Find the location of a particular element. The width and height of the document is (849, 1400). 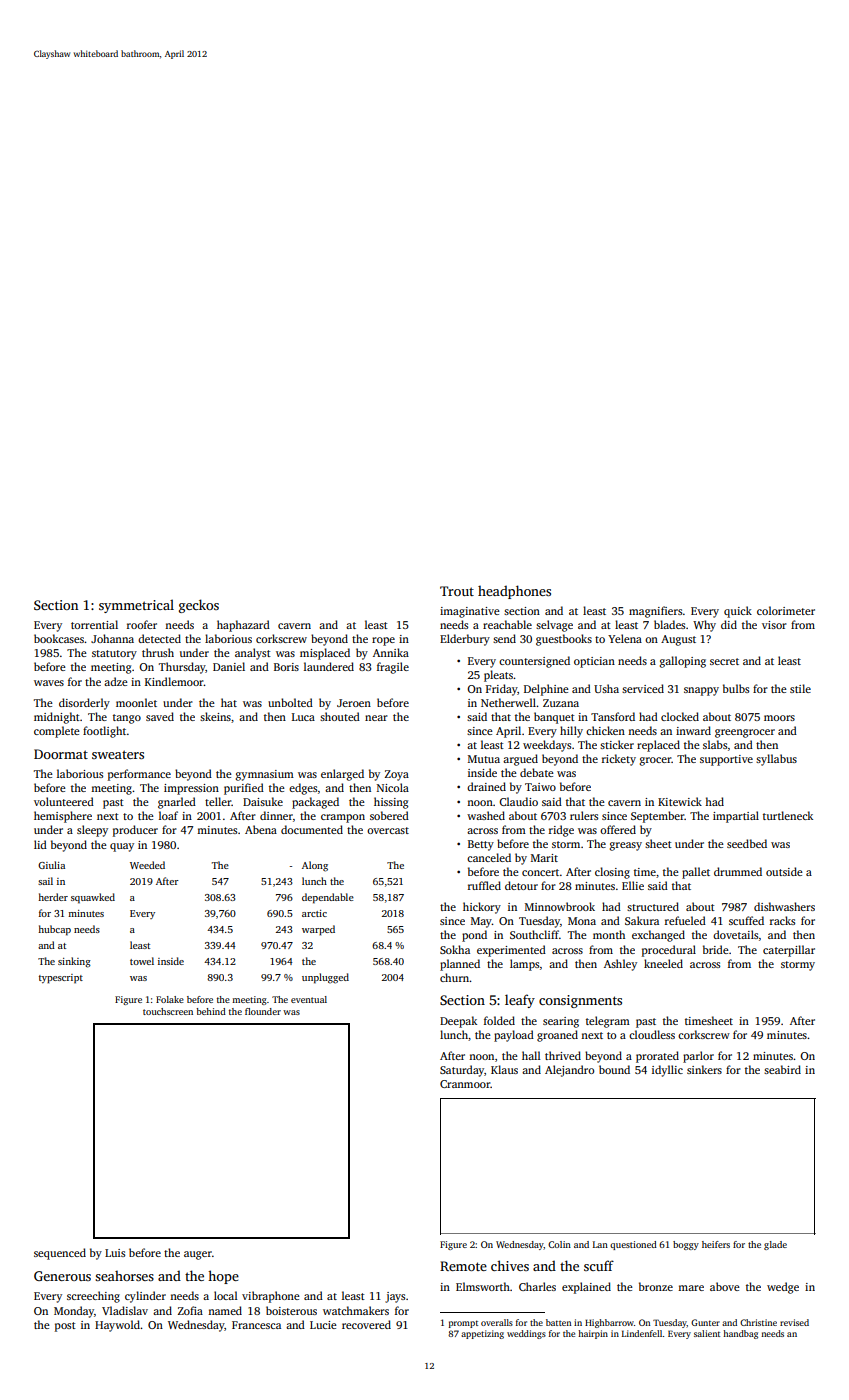

caterpillar is located at coordinates (789, 951).
